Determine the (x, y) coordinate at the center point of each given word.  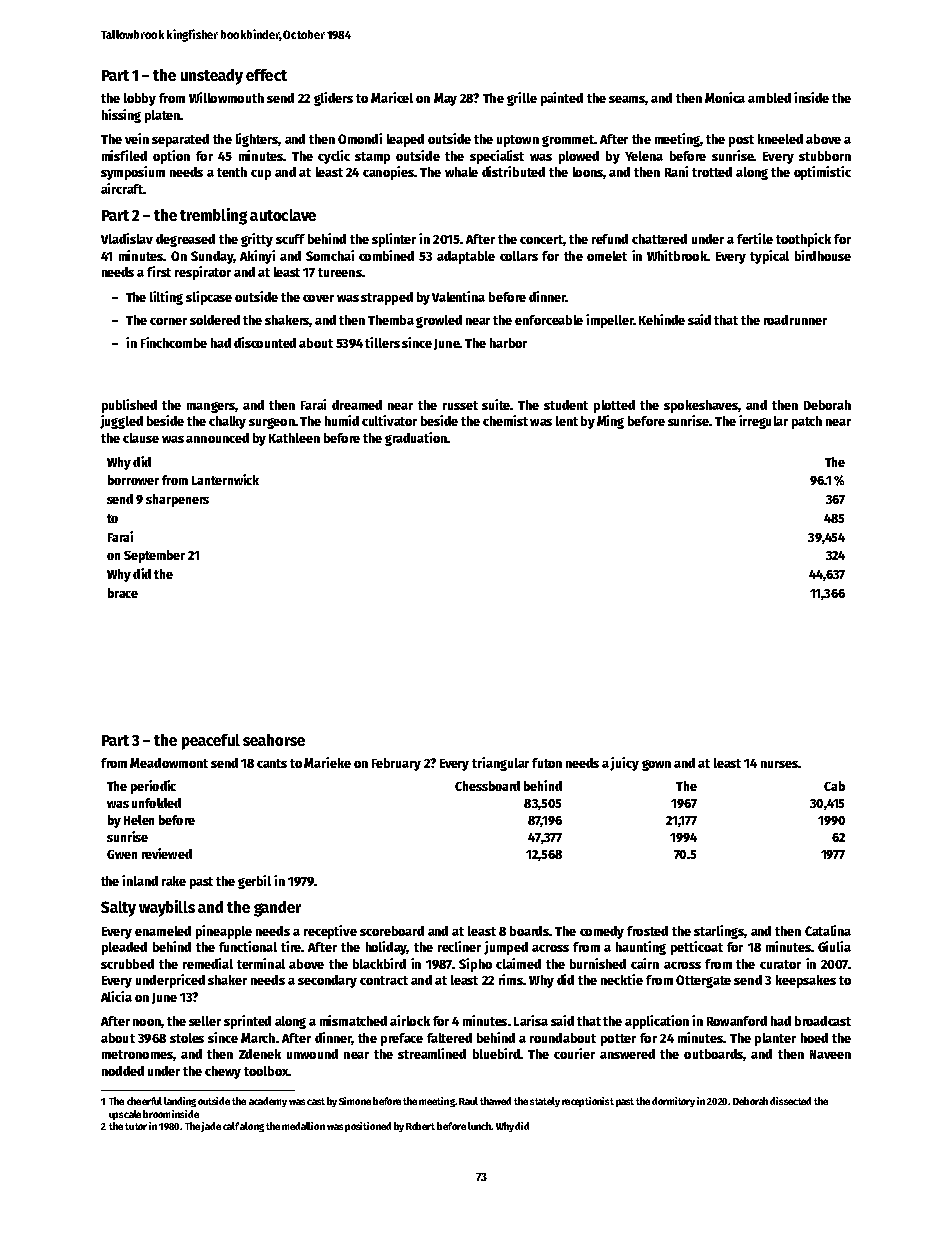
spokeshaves (701, 406)
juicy (624, 764)
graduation (416, 439)
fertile (755, 238)
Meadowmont (169, 763)
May (445, 99)
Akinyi (257, 257)
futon (547, 763)
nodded (123, 1071)
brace (123, 593)
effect (266, 75)
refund (610, 239)
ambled (769, 98)
